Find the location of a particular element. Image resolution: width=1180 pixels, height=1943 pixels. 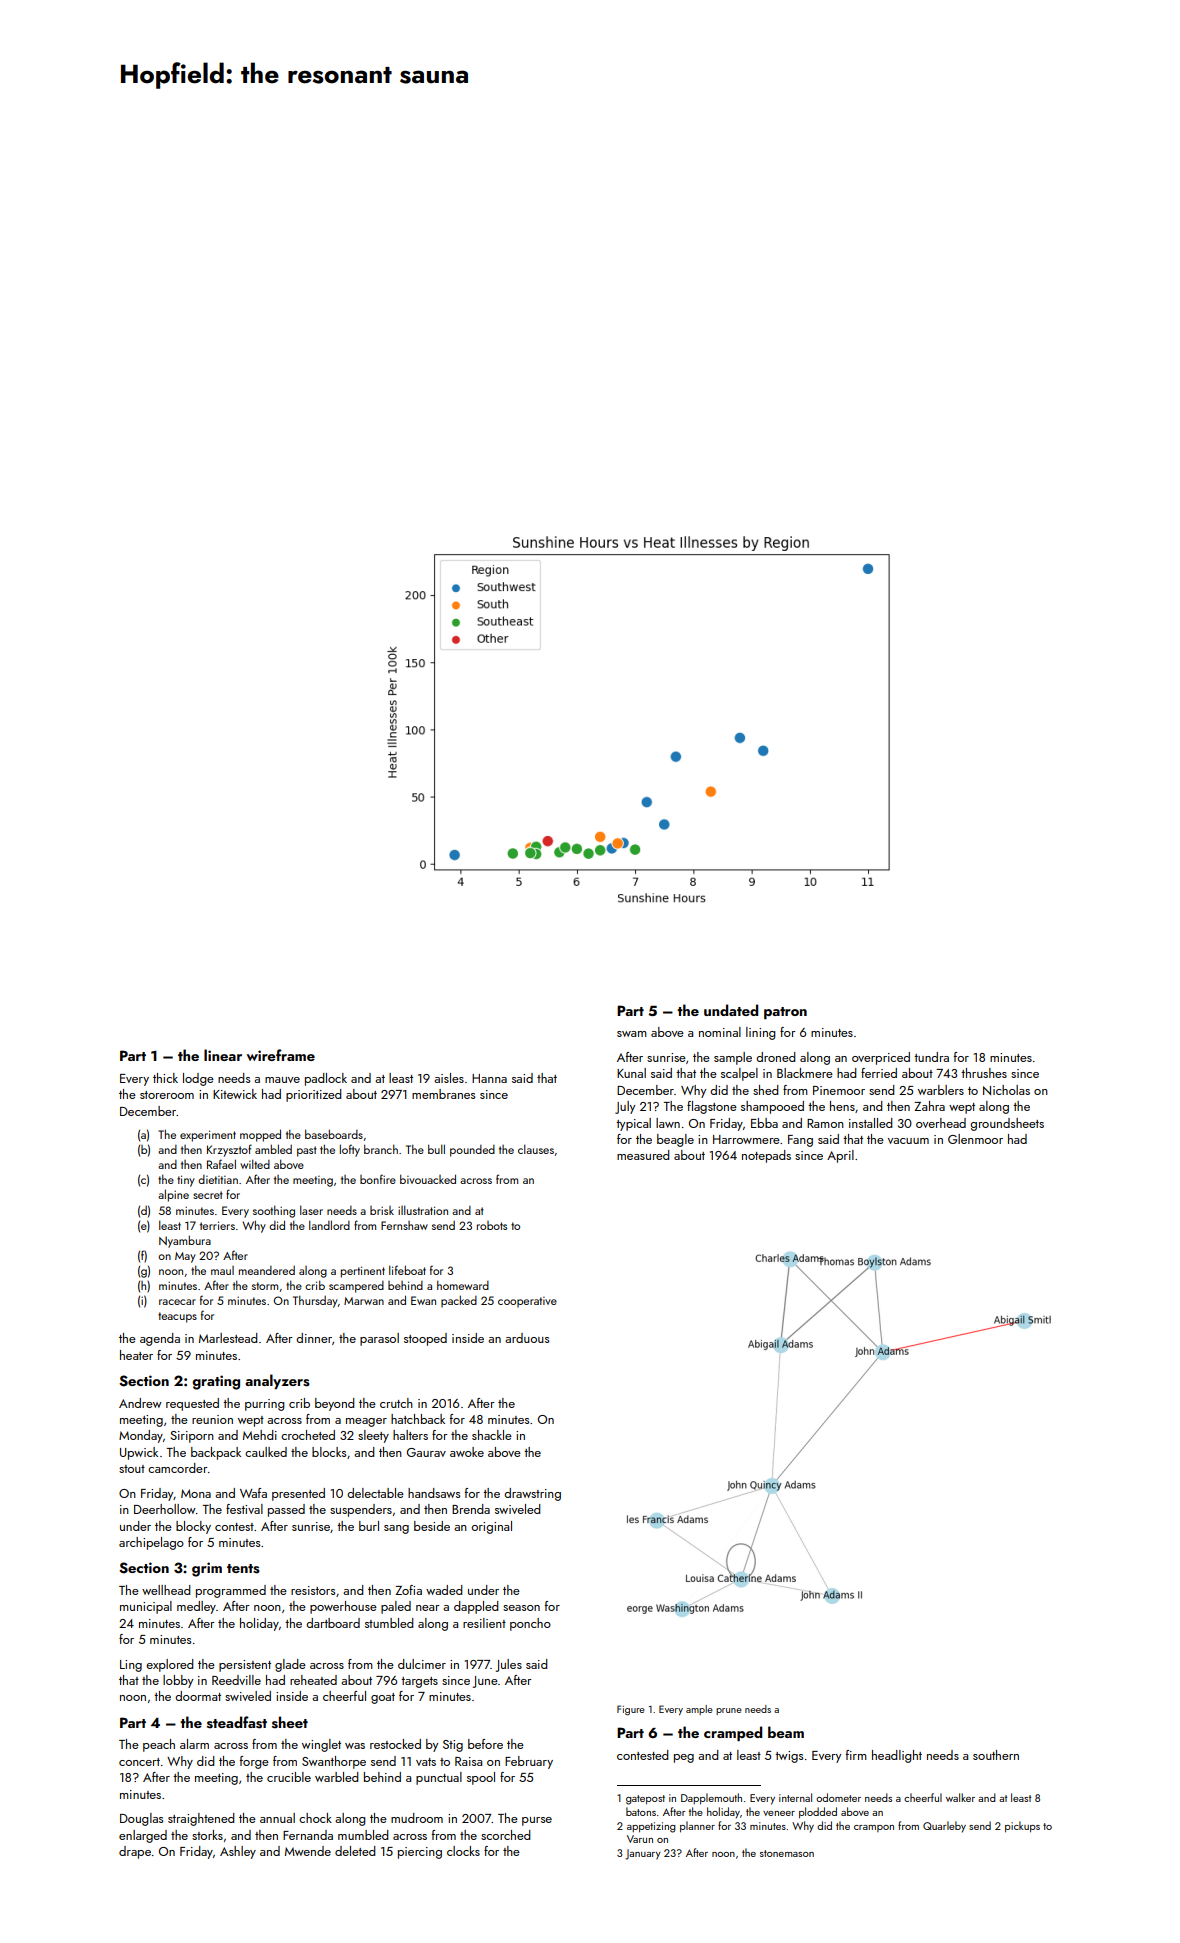

headlight is located at coordinates (897, 1756).
